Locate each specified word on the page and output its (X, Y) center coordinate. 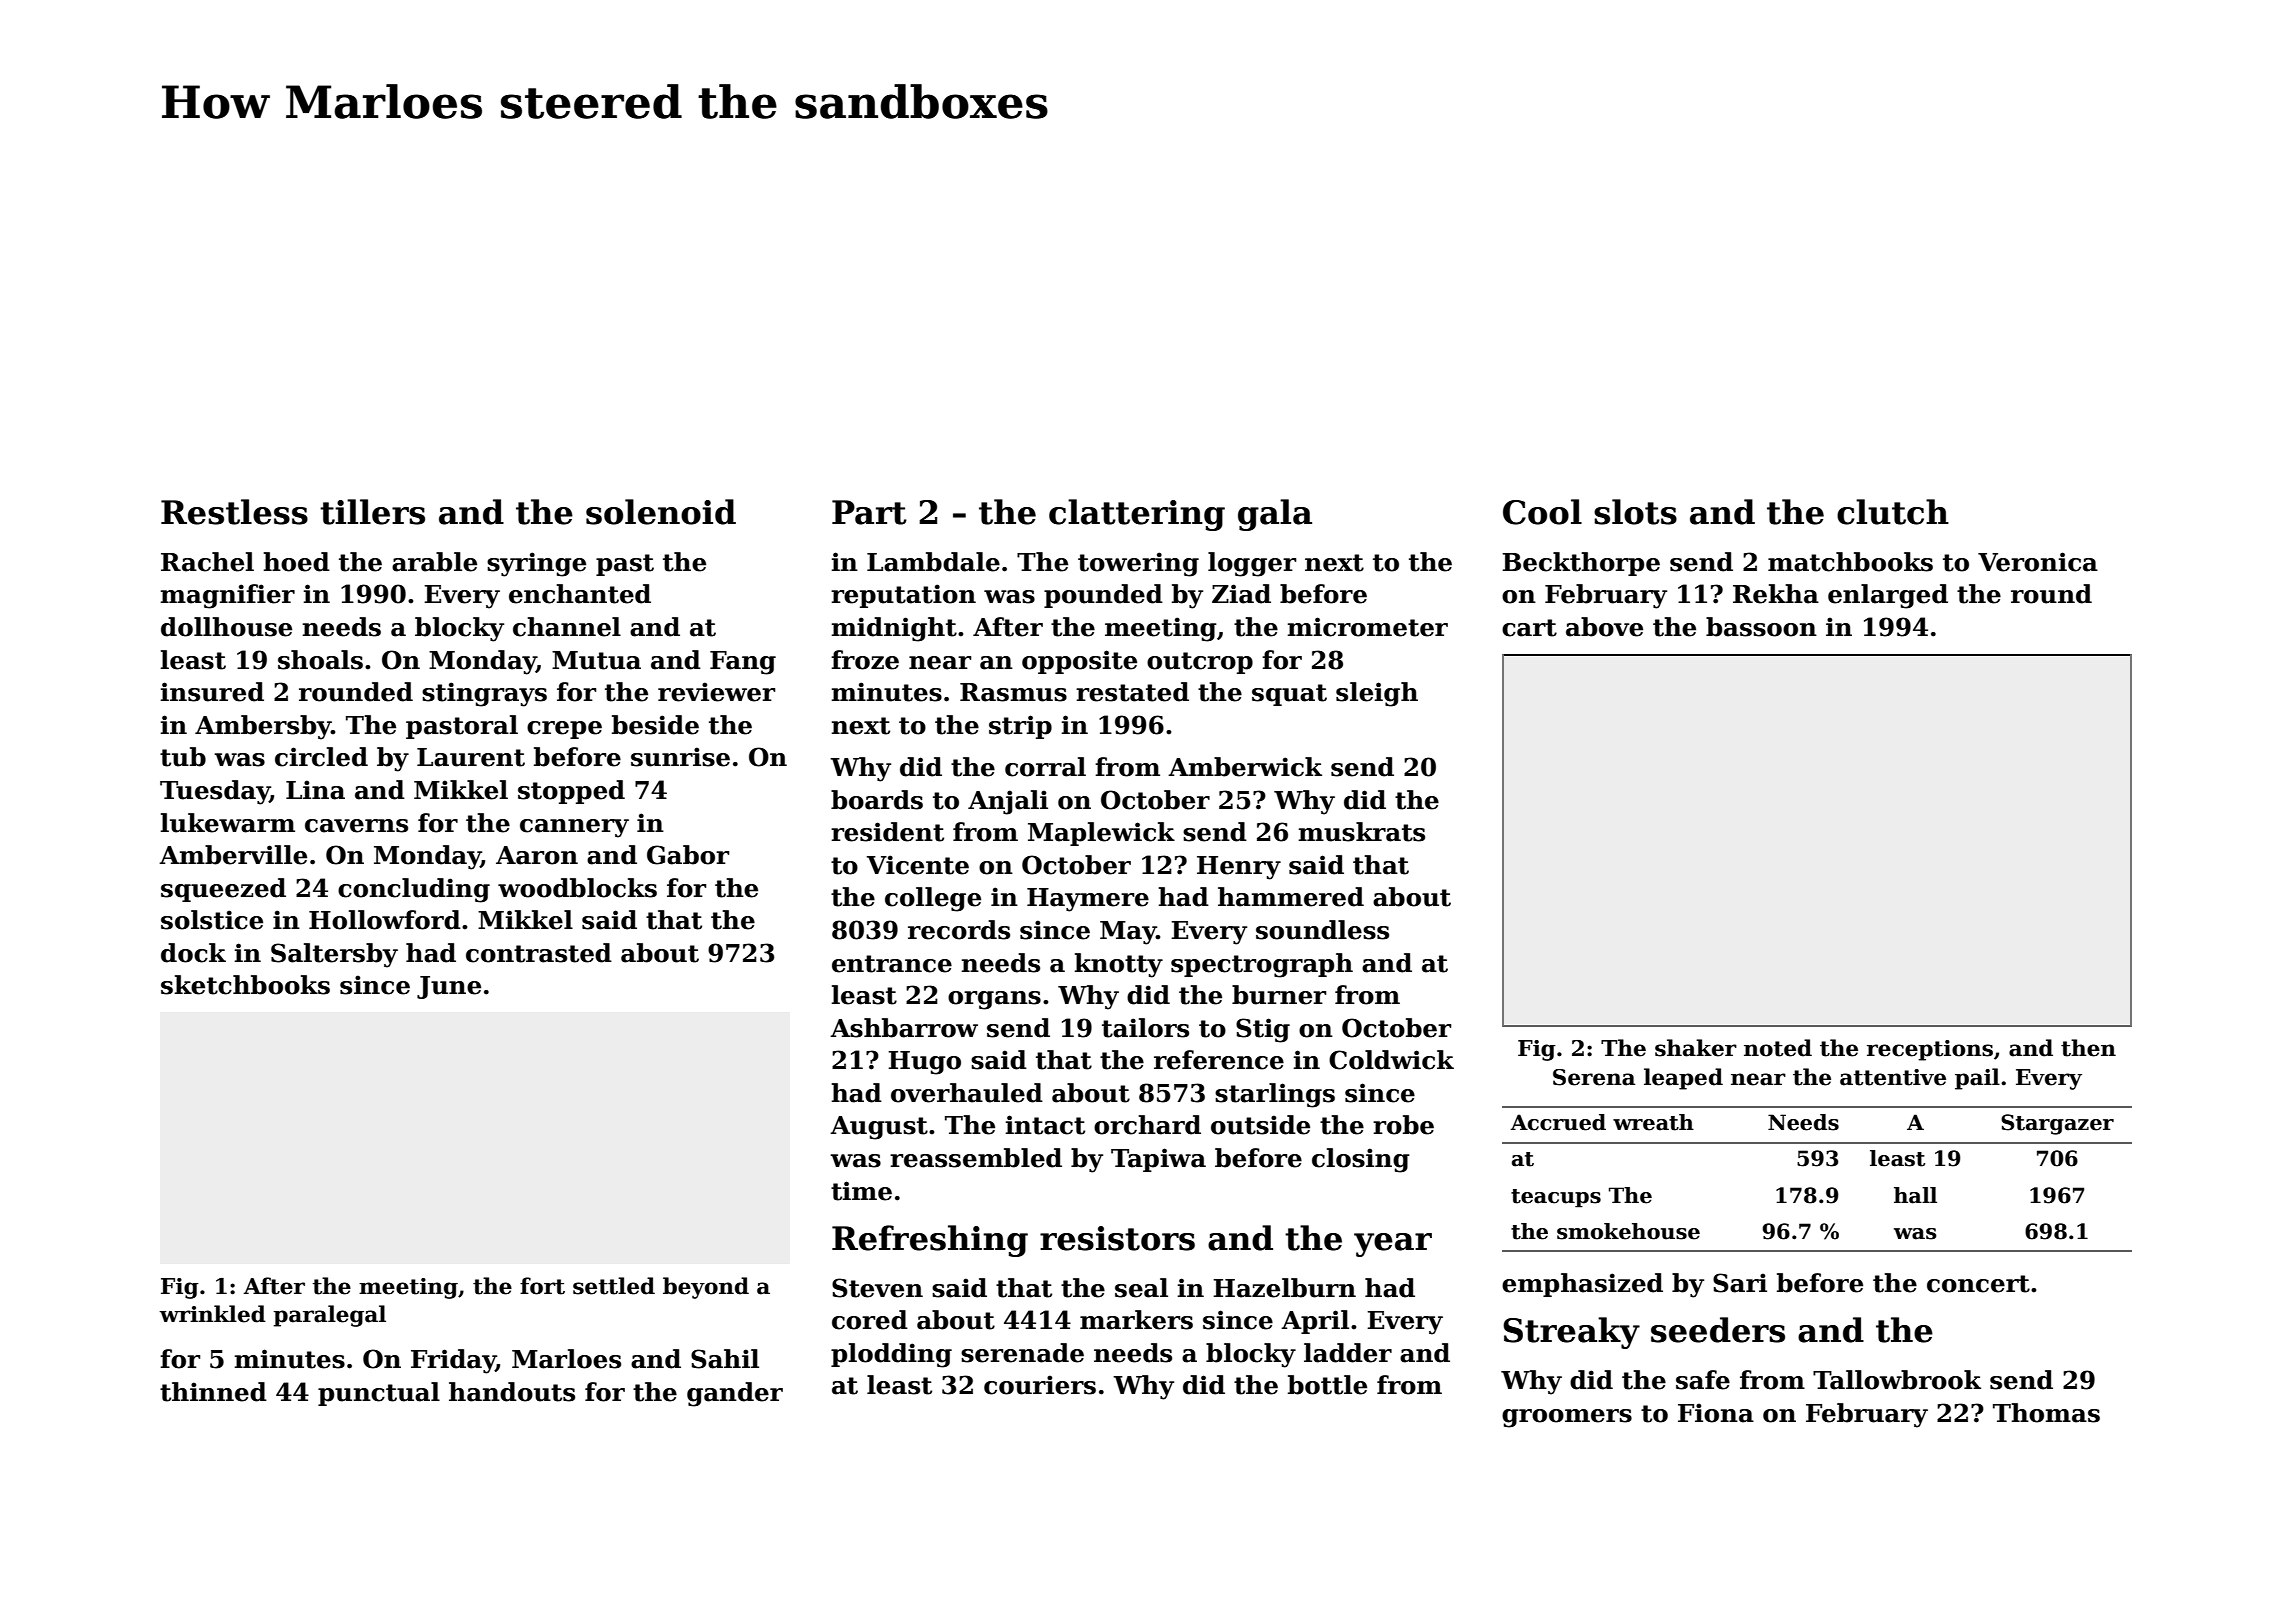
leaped (1683, 1079)
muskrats (1362, 832)
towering (1138, 564)
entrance (892, 964)
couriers (1040, 1385)
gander (735, 1394)
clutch (1893, 512)
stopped (571, 792)
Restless (234, 512)
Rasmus (1013, 692)
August (879, 1128)
